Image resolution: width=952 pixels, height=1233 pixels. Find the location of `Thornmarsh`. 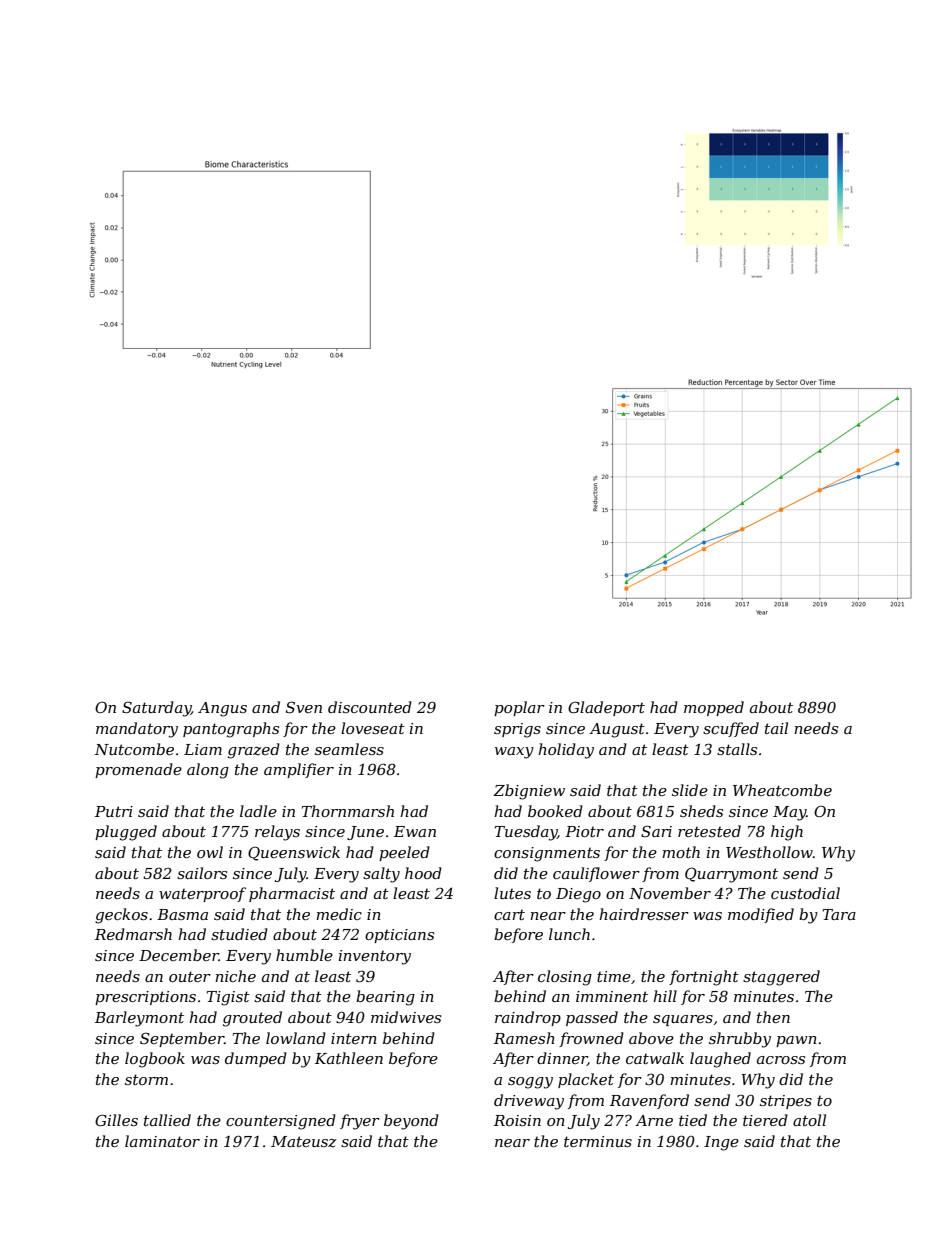

Thornmarsh is located at coordinates (348, 811).
